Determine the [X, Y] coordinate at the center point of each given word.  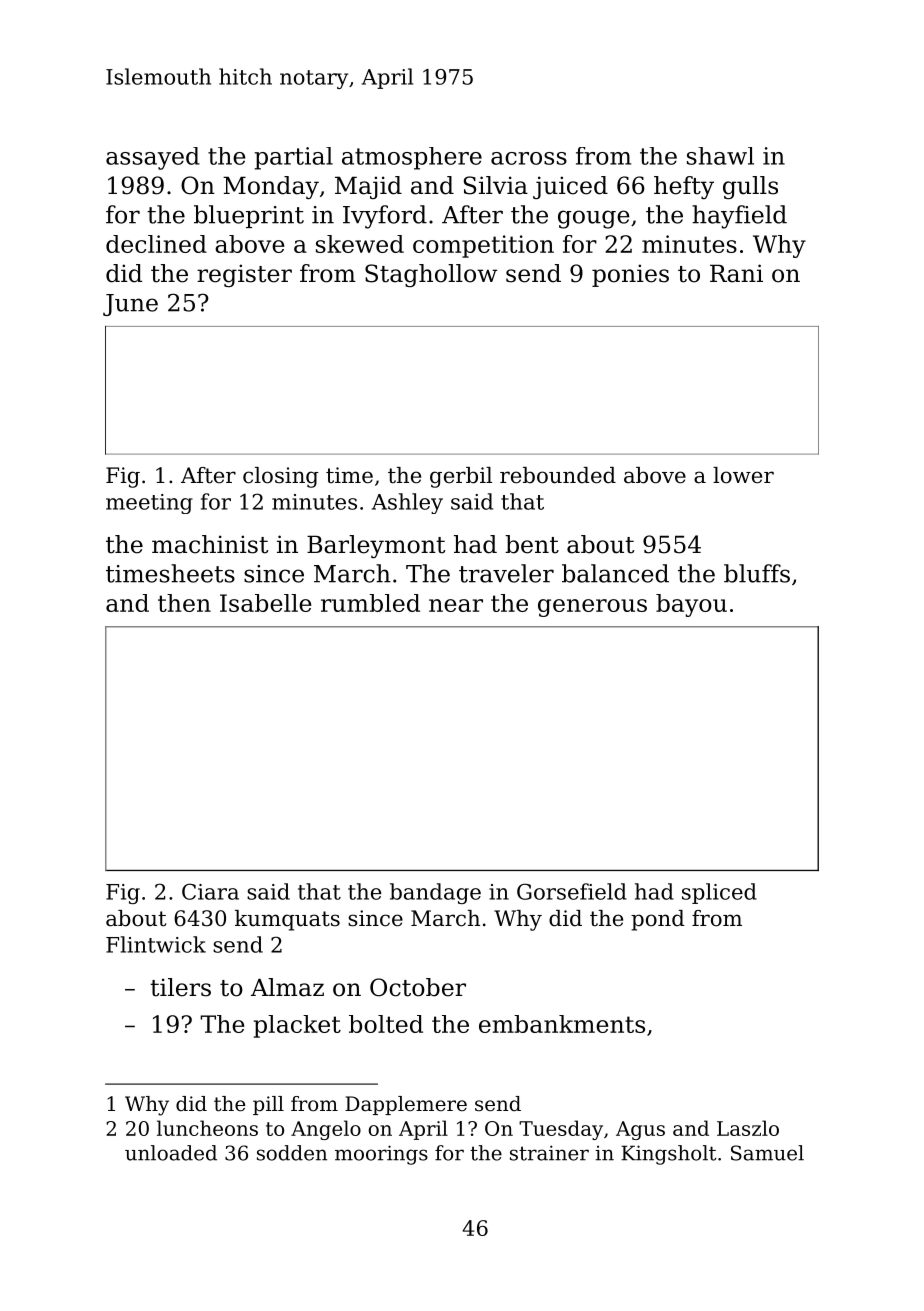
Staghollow [431, 275]
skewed [360, 244]
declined [156, 244]
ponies [630, 275]
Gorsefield [572, 891]
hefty [684, 187]
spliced [719, 893]
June [130, 305]
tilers [180, 987]
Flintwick [156, 944]
